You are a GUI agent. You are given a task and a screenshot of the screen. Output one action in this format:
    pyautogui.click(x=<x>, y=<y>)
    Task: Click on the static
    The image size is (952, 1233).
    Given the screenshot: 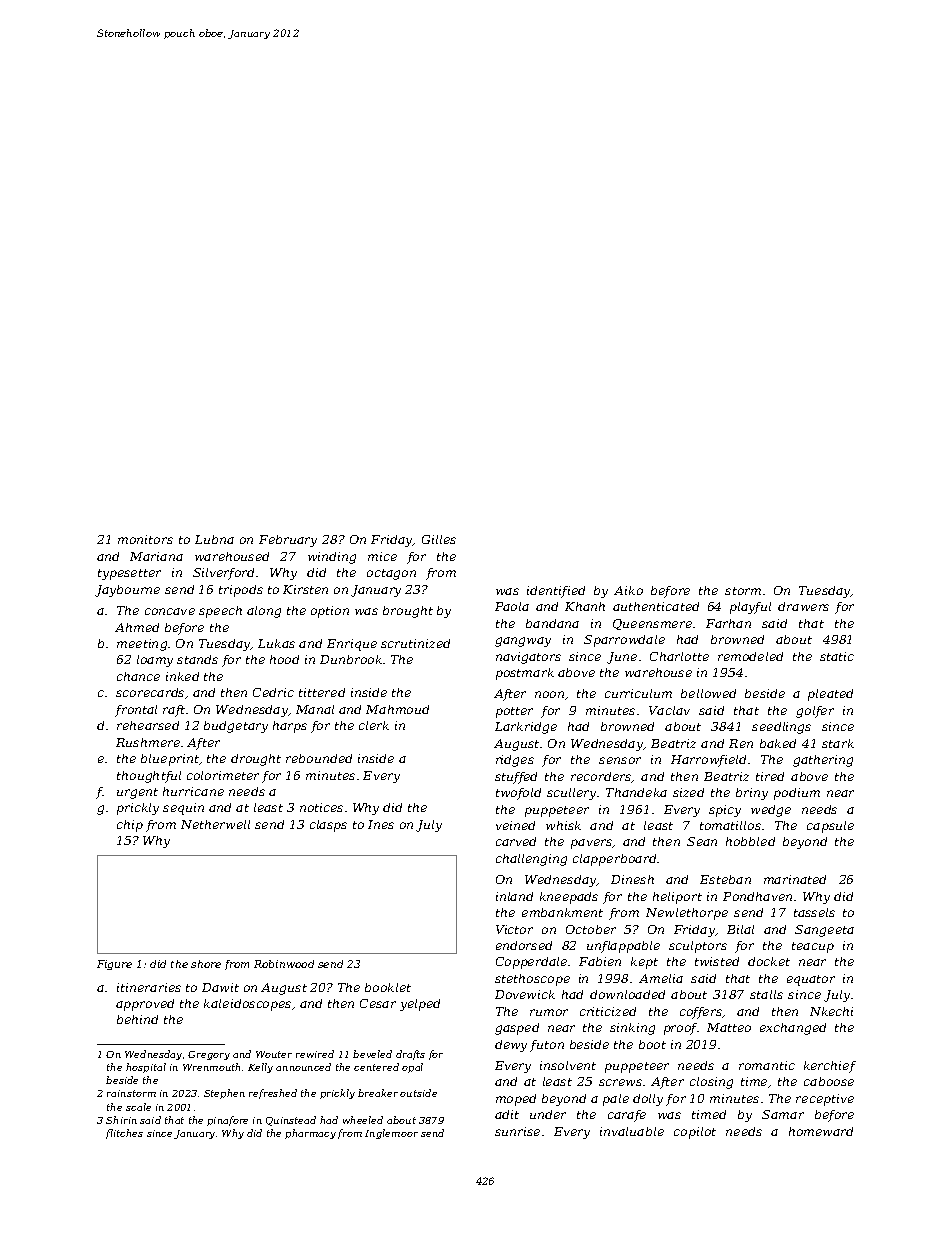 What is the action you would take?
    pyautogui.click(x=837, y=656)
